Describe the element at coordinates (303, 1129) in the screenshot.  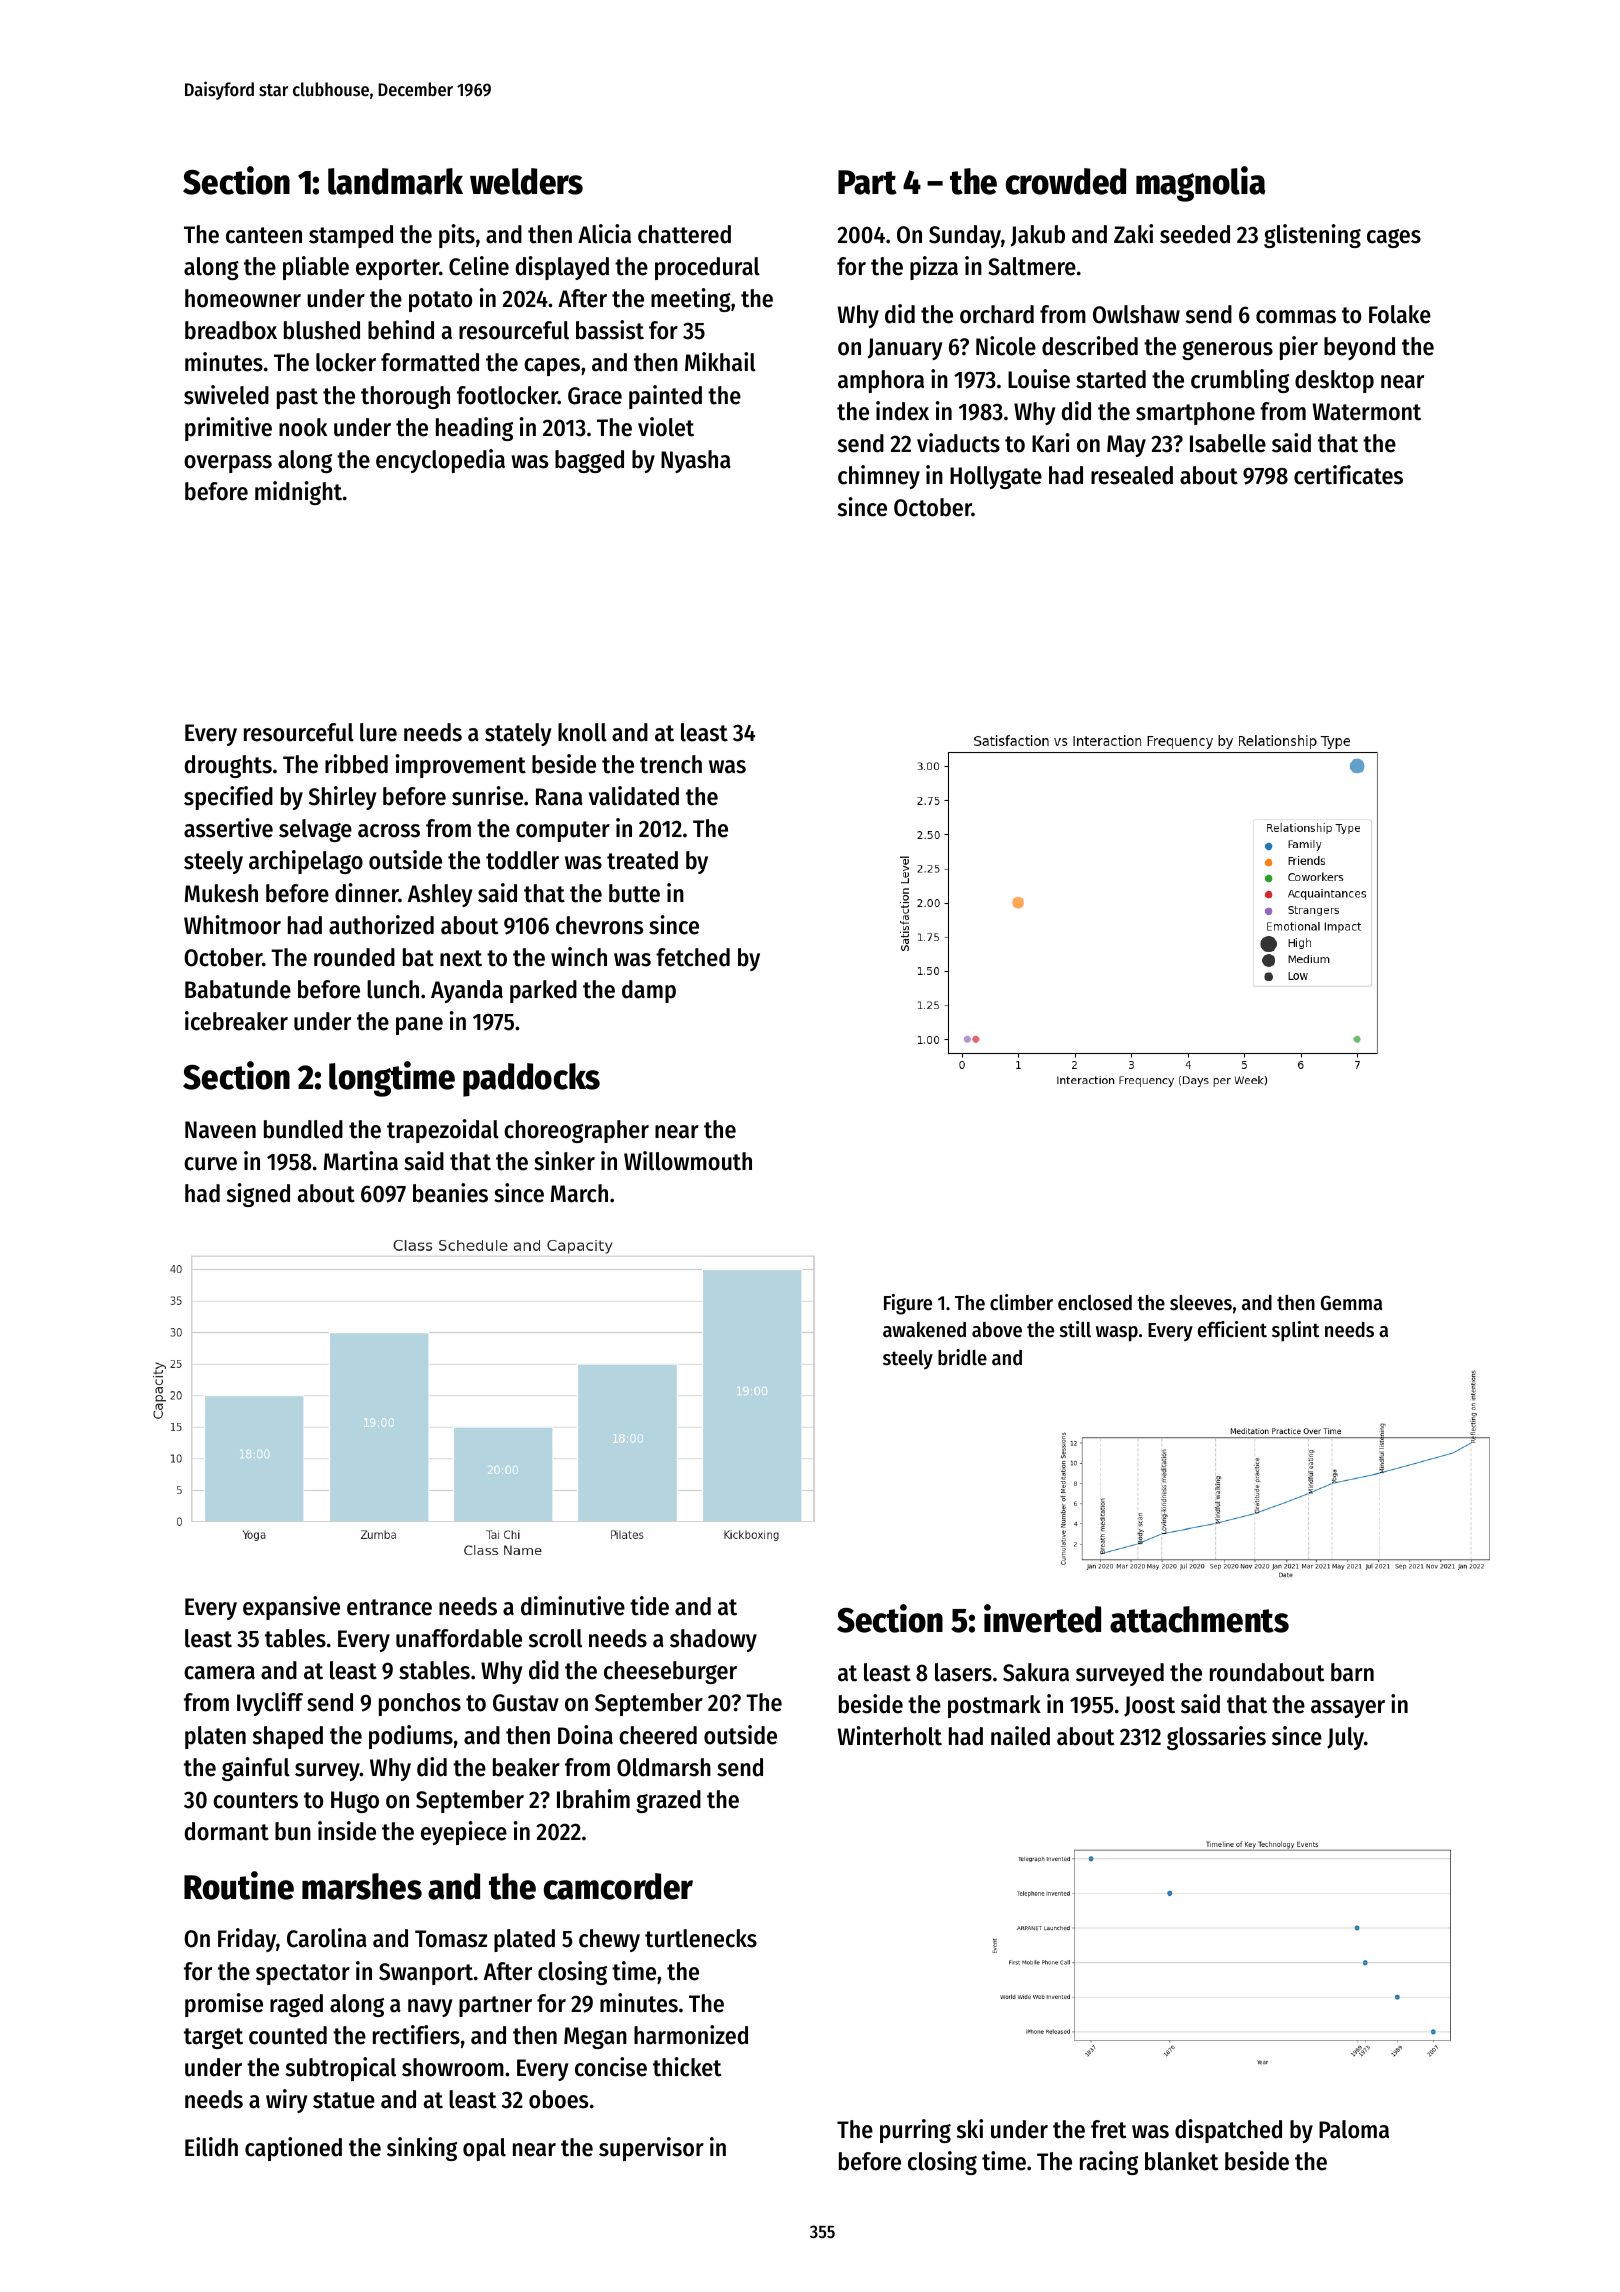
I see `bundled` at that location.
